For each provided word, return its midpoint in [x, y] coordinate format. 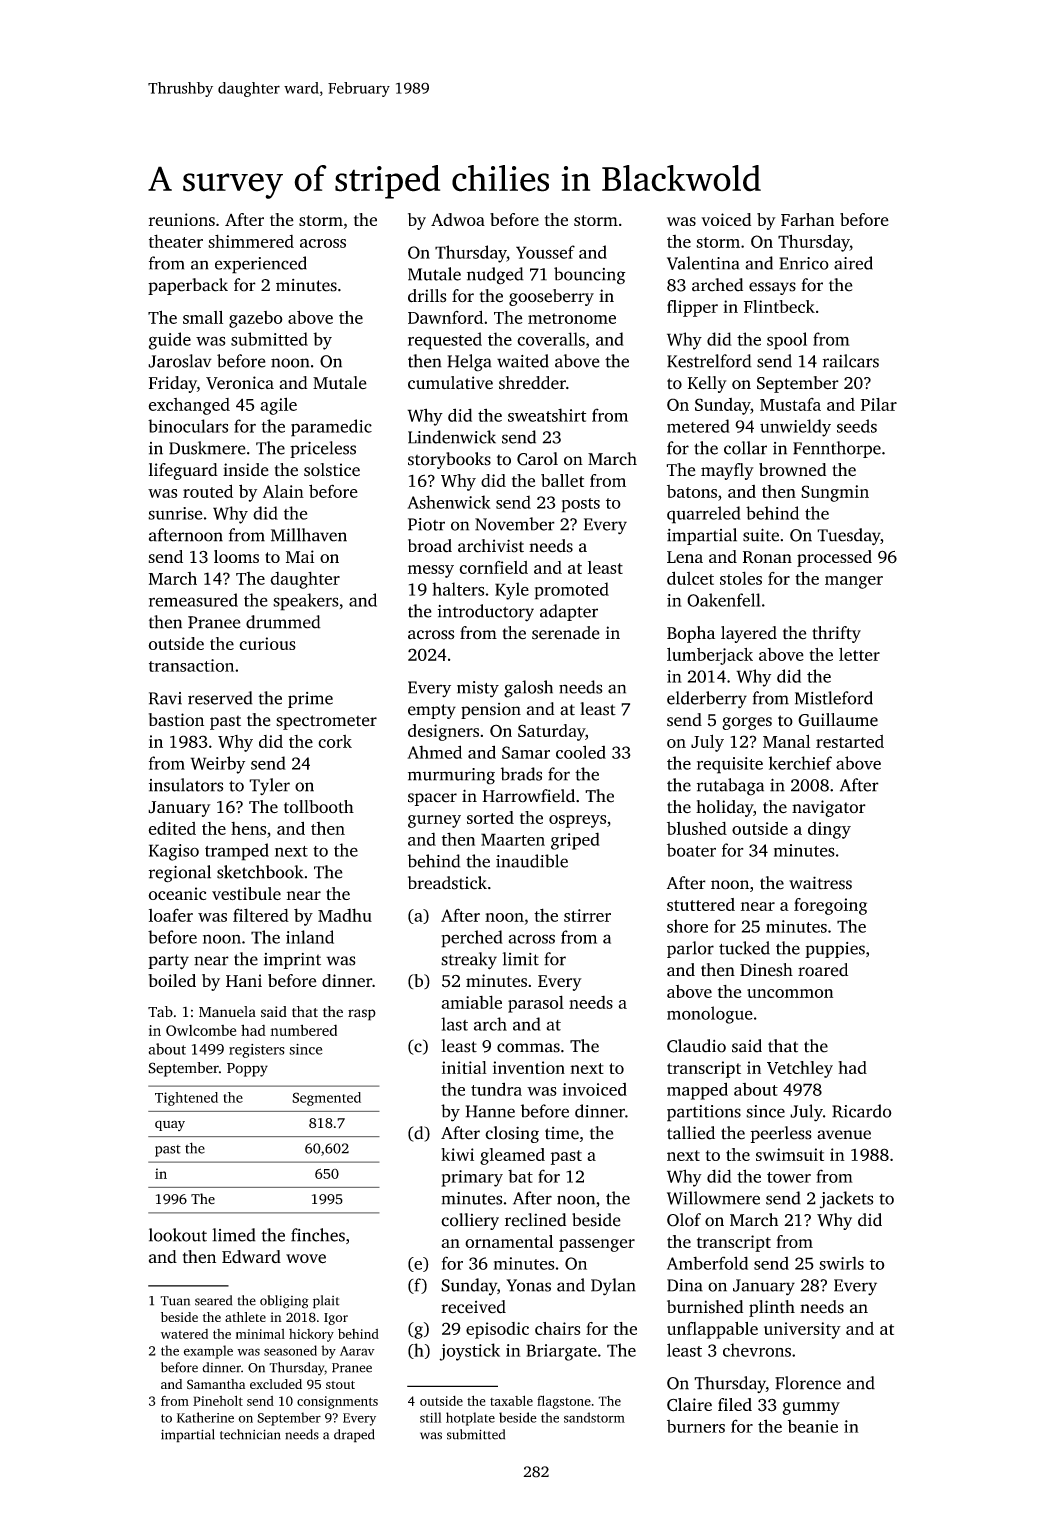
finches [318, 1235]
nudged [495, 276]
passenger [597, 1245]
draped [354, 1436]
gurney [434, 821]
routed [208, 491]
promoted [572, 591]
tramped [237, 852]
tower [789, 1177]
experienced [261, 265]
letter [859, 654]
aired [853, 263]
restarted [850, 741]
